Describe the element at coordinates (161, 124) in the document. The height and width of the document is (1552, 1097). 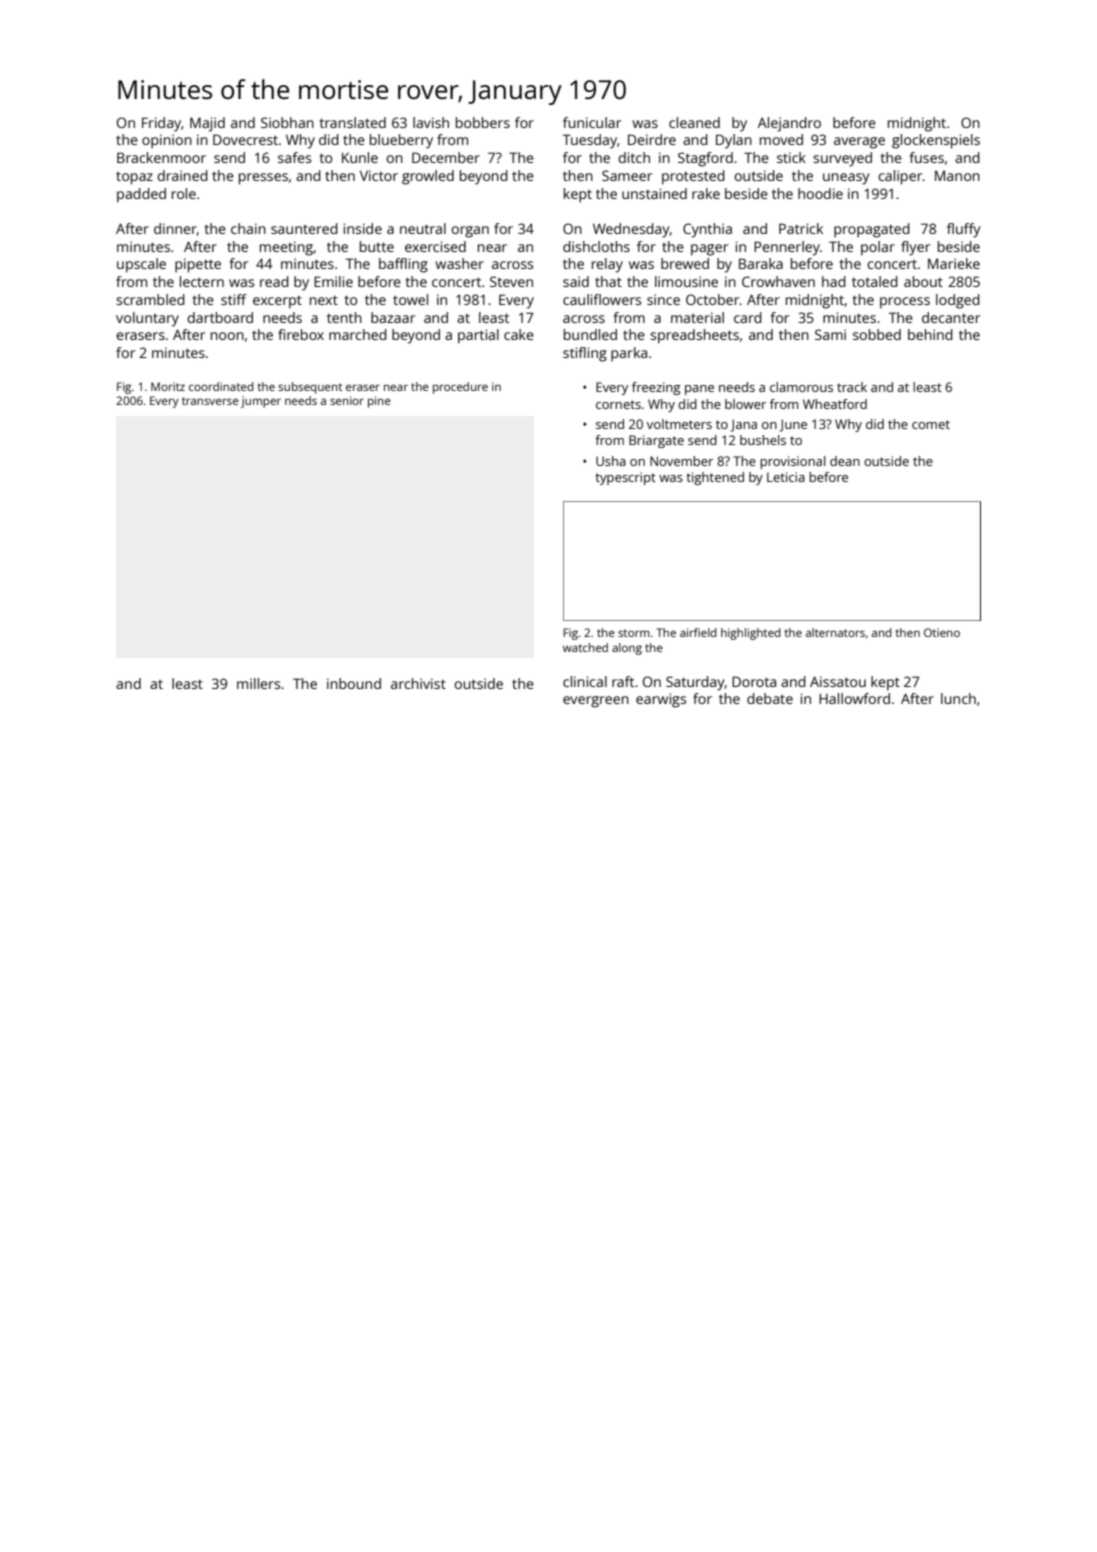
I see `Friday` at that location.
